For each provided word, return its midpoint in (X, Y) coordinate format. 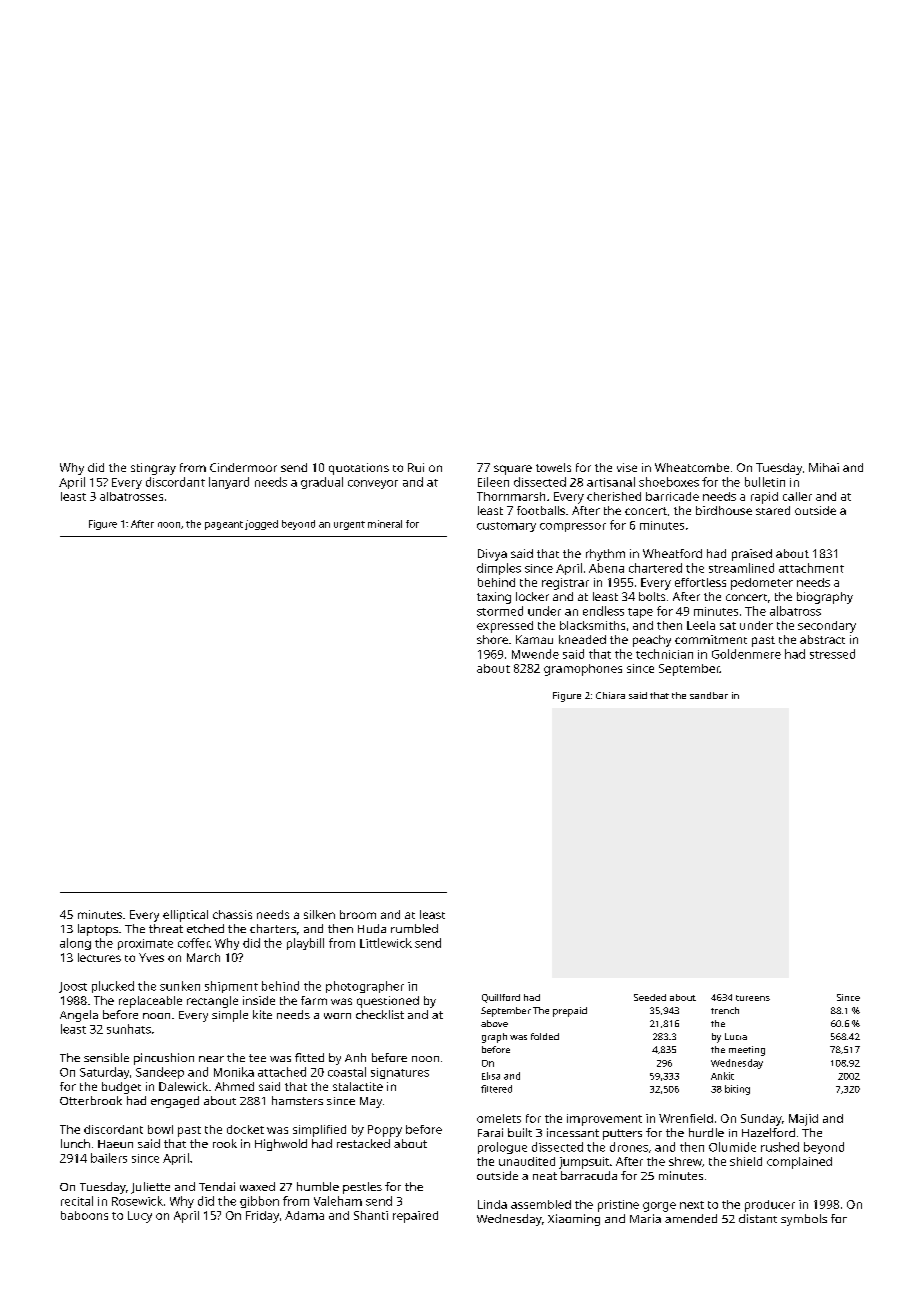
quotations (359, 469)
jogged (261, 525)
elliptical (185, 916)
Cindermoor (243, 467)
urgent (349, 525)
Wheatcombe (692, 467)
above (494, 1023)
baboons (84, 1215)
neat (545, 1176)
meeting (747, 1051)
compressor (573, 527)
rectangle (212, 1002)
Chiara (610, 695)
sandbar (709, 695)
